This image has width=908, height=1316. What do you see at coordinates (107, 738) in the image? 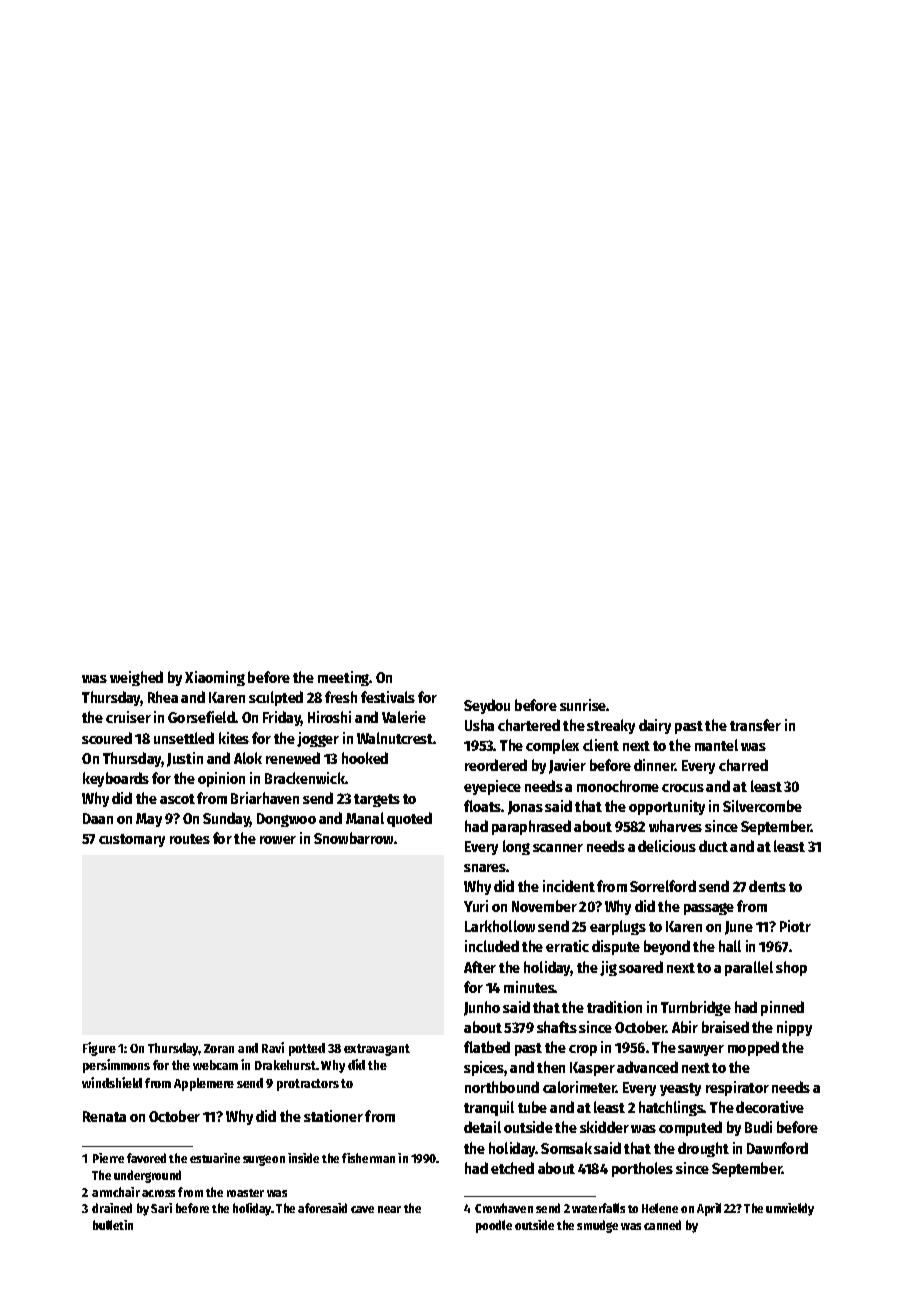
I see `scoured` at bounding box center [107, 738].
